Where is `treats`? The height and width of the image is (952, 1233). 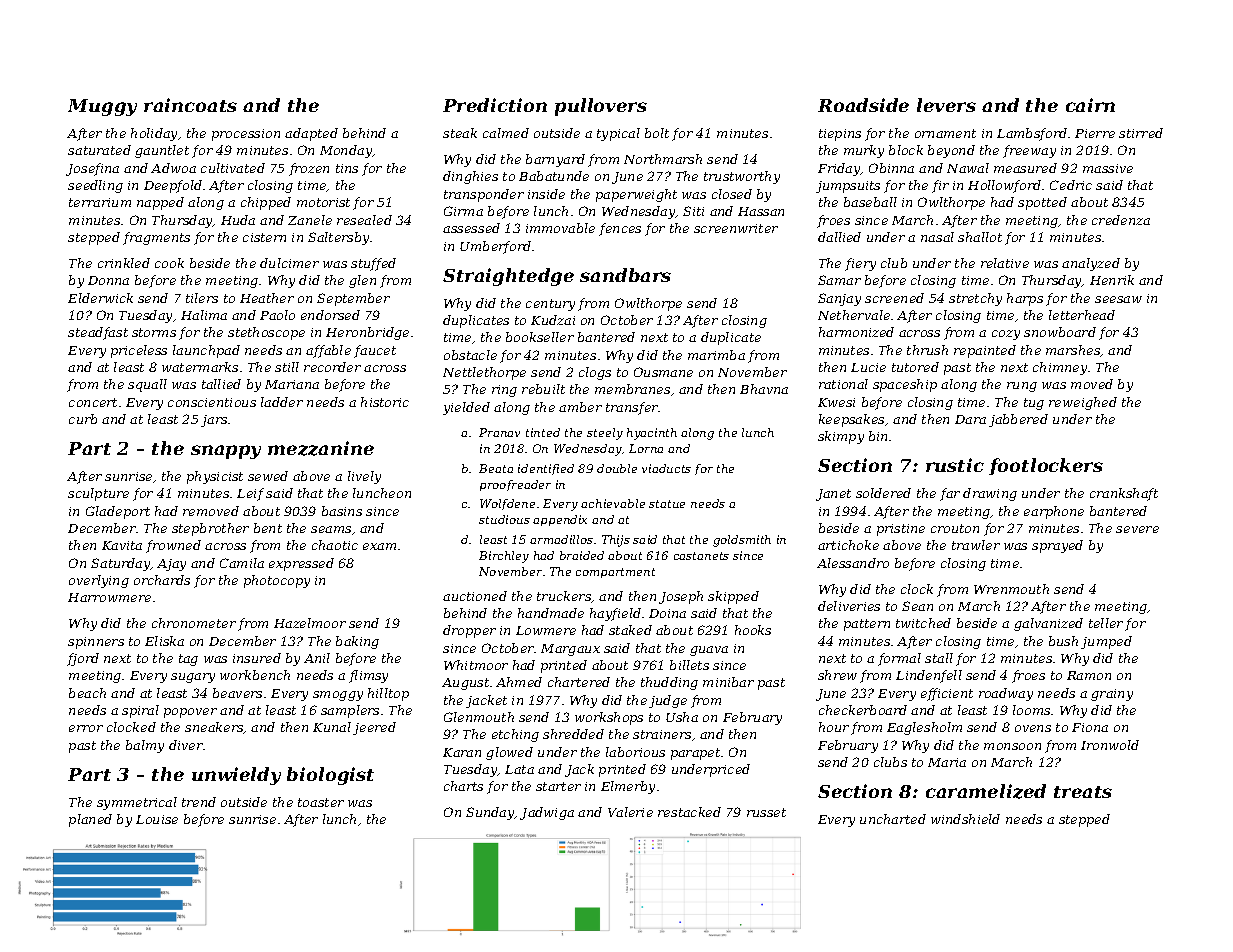 treats is located at coordinates (1083, 792).
